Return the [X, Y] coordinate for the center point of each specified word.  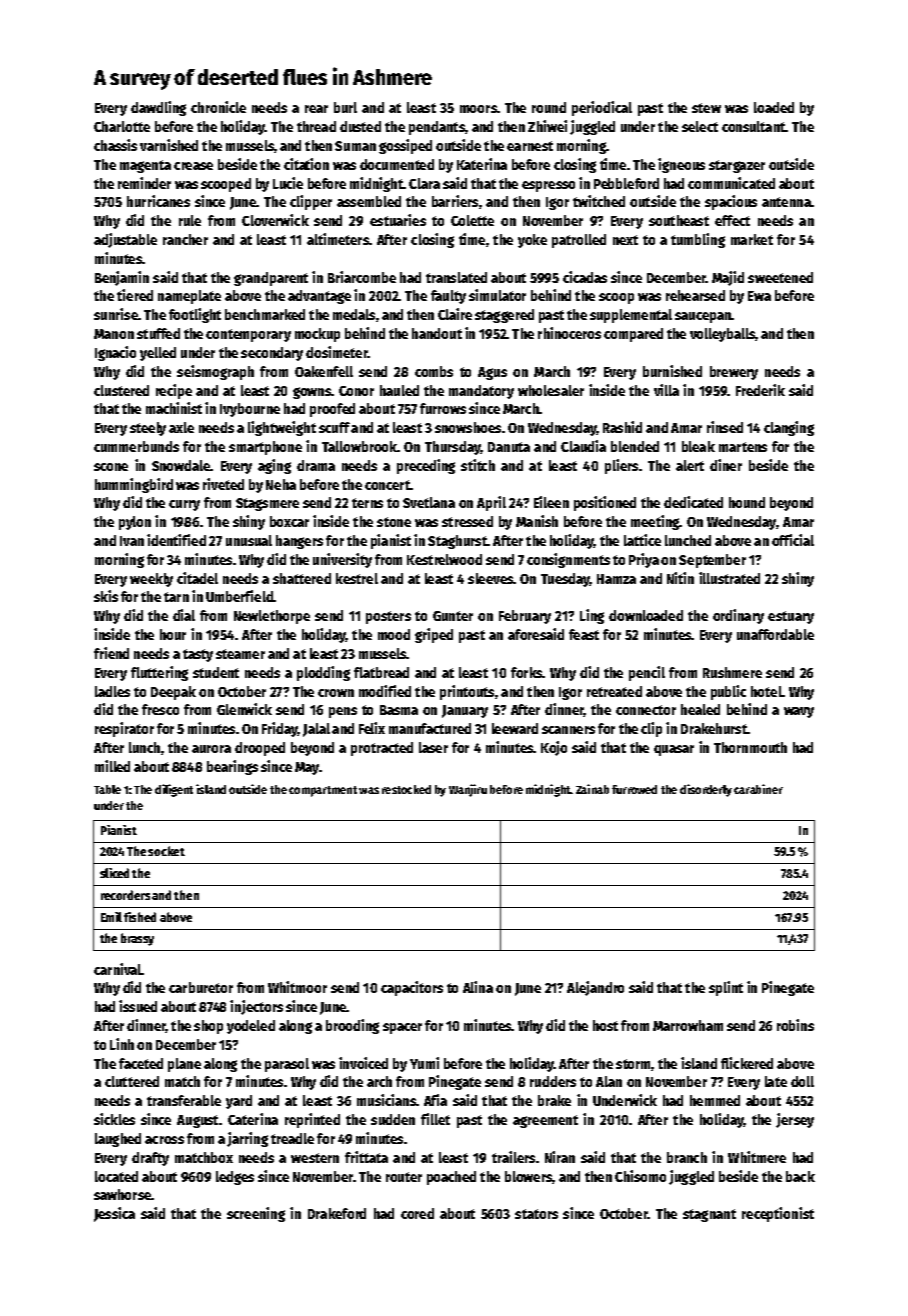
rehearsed [695, 295]
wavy [799, 712]
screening [256, 1214]
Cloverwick [275, 220]
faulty [448, 297]
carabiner [758, 789]
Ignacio [115, 353]
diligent [174, 790]
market [752, 239]
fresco [160, 709]
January [465, 711]
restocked [406, 789]
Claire [455, 314]
